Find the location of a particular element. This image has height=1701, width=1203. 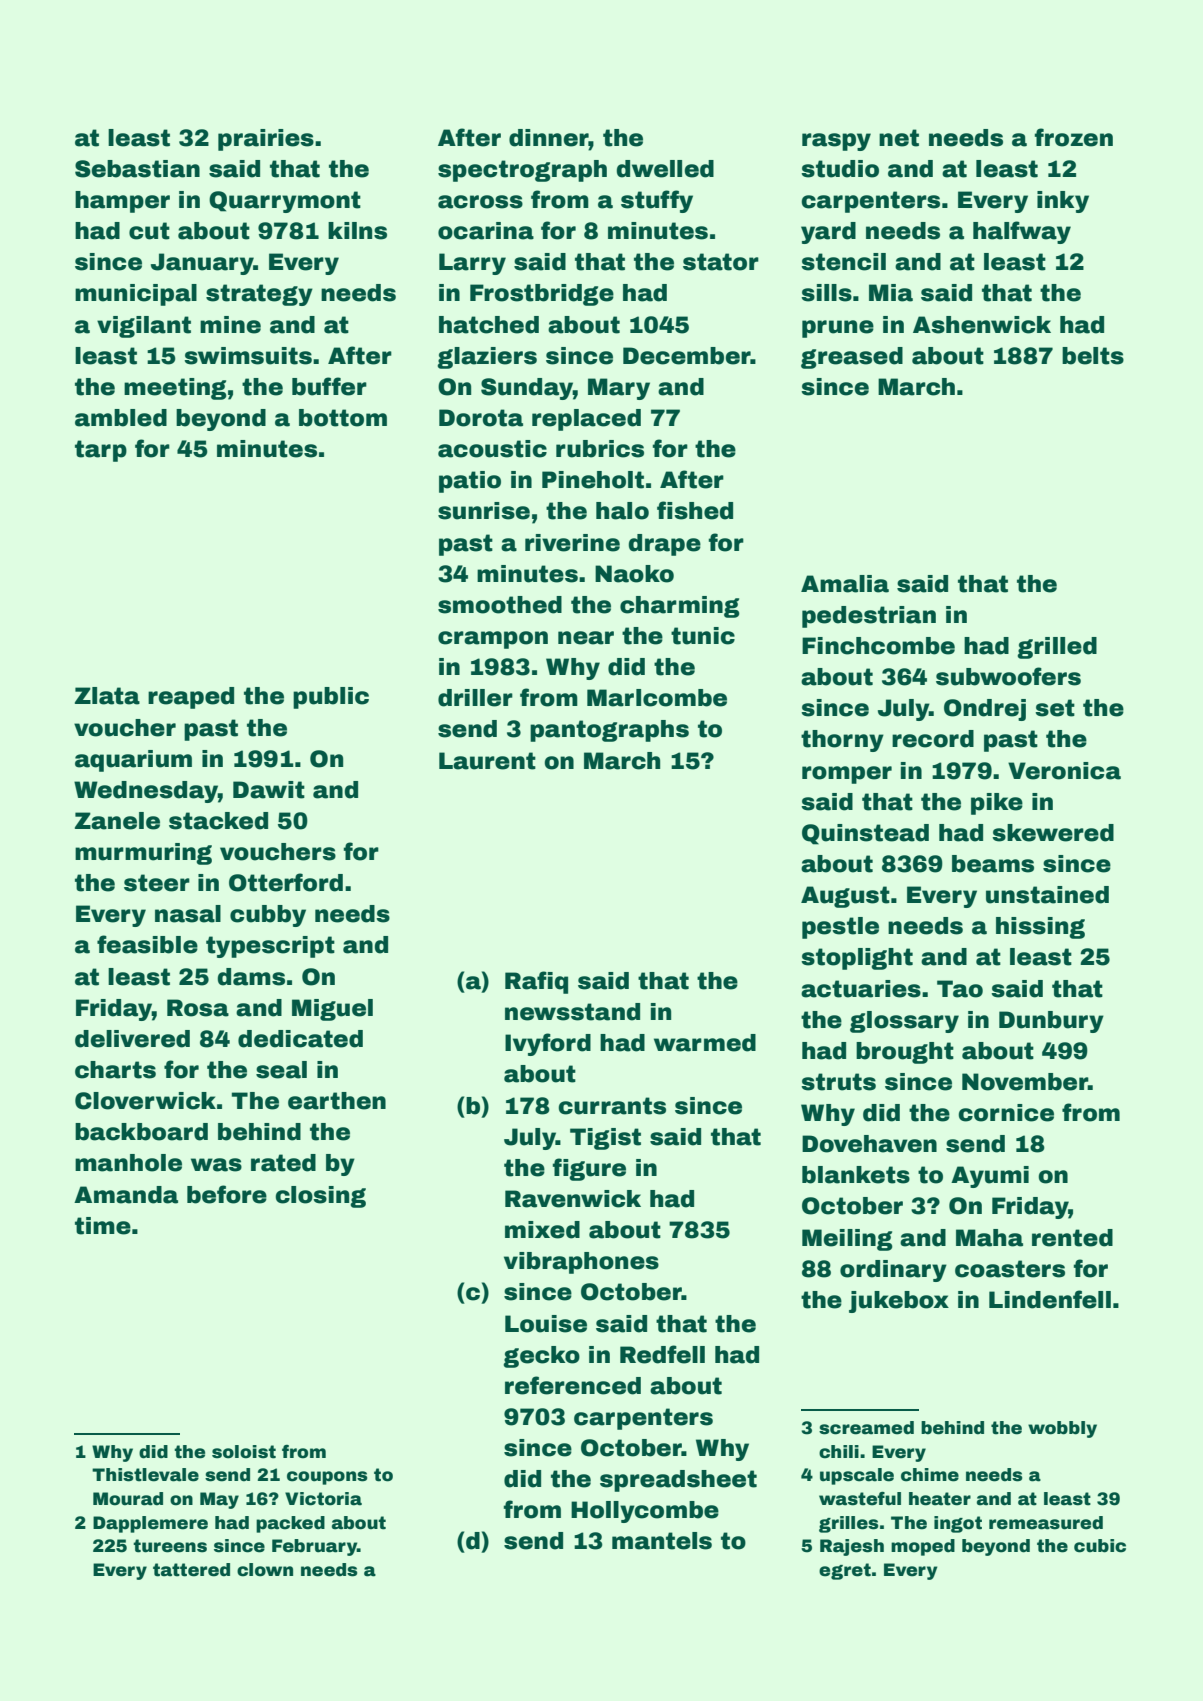

soloist is located at coordinates (244, 1452).
